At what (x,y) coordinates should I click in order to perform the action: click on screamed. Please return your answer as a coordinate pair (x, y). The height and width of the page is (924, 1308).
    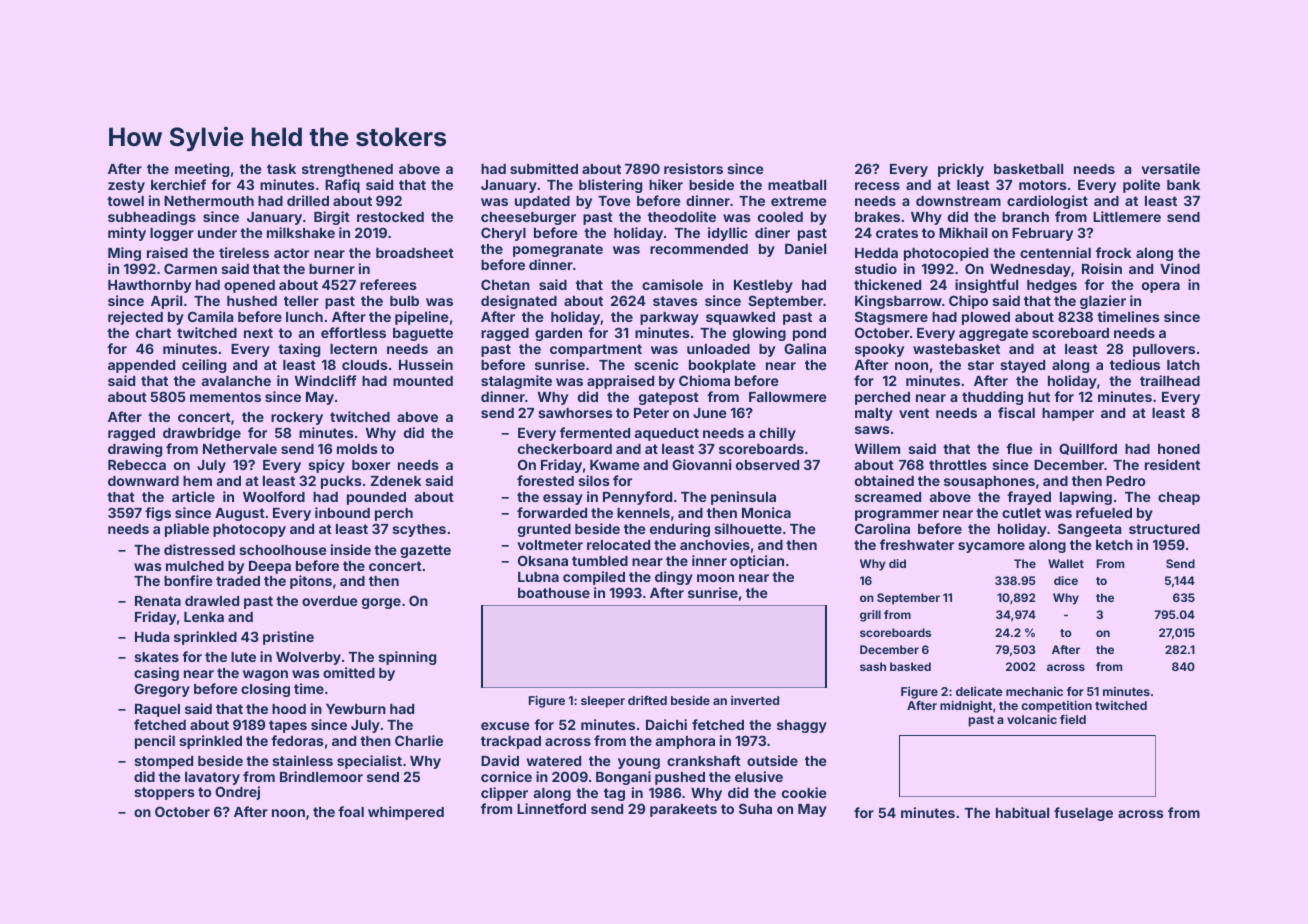
    Looking at the image, I should click on (888, 497).
